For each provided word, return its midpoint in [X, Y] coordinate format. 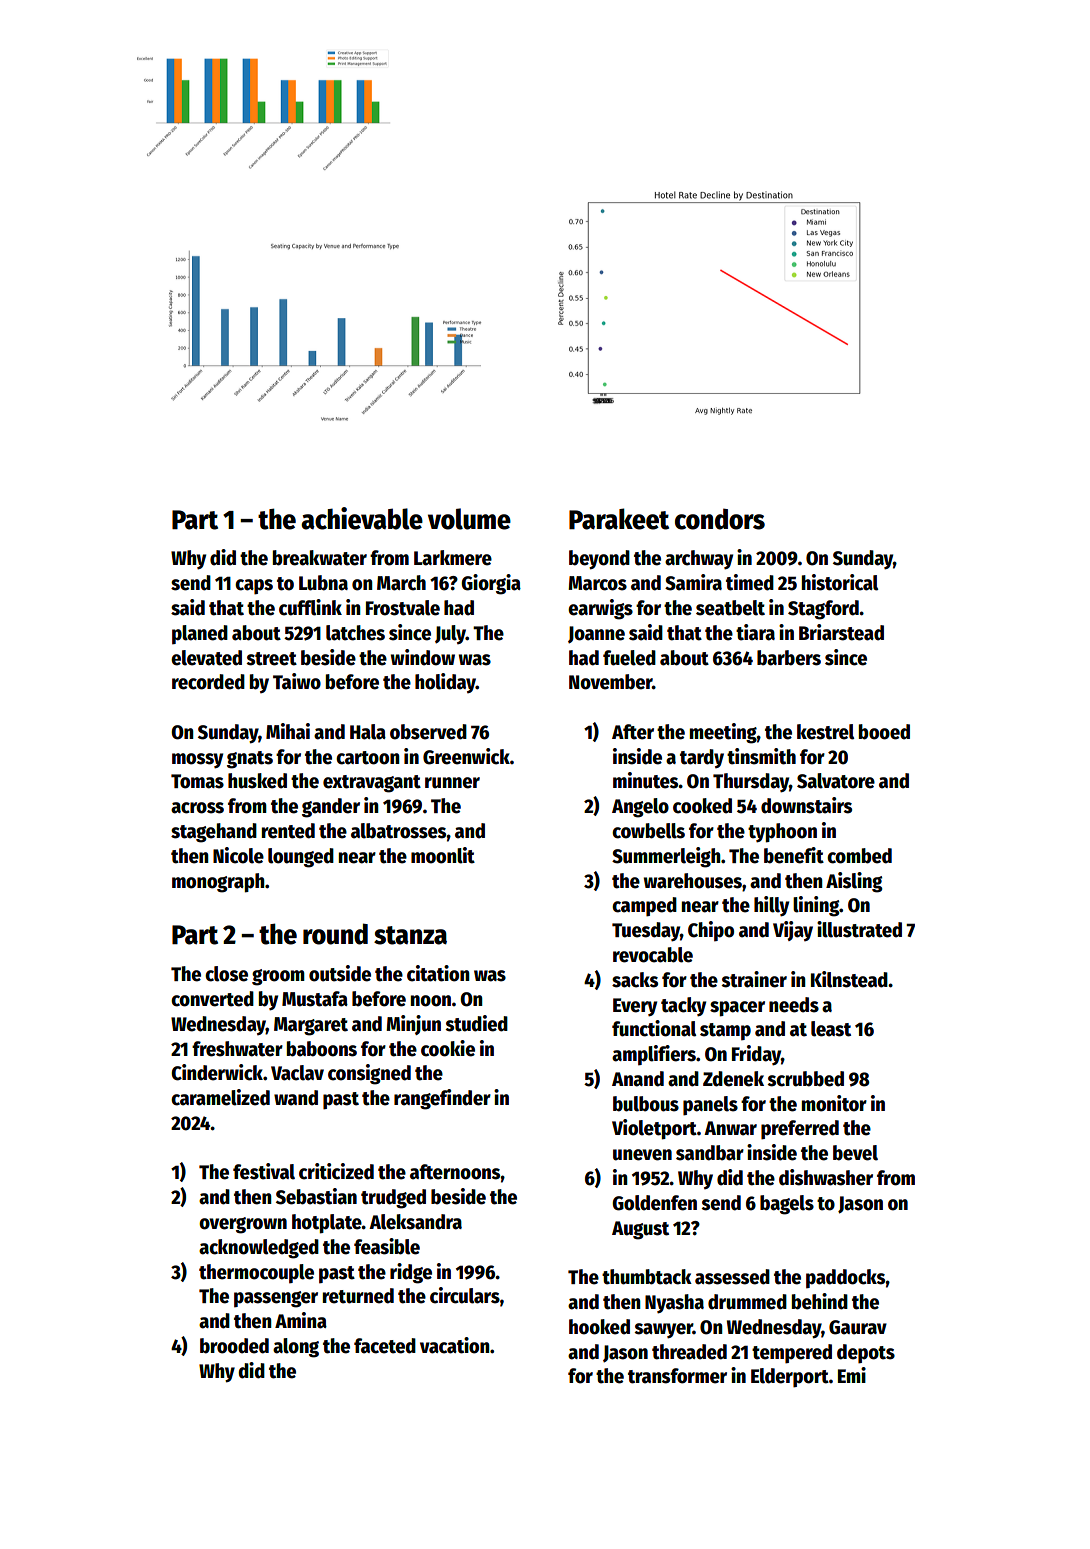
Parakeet [619, 519]
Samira [693, 582]
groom [278, 977]
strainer [754, 979]
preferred [800, 1130]
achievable [362, 518]
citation [438, 973]
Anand [638, 1079]
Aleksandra [415, 1222]
